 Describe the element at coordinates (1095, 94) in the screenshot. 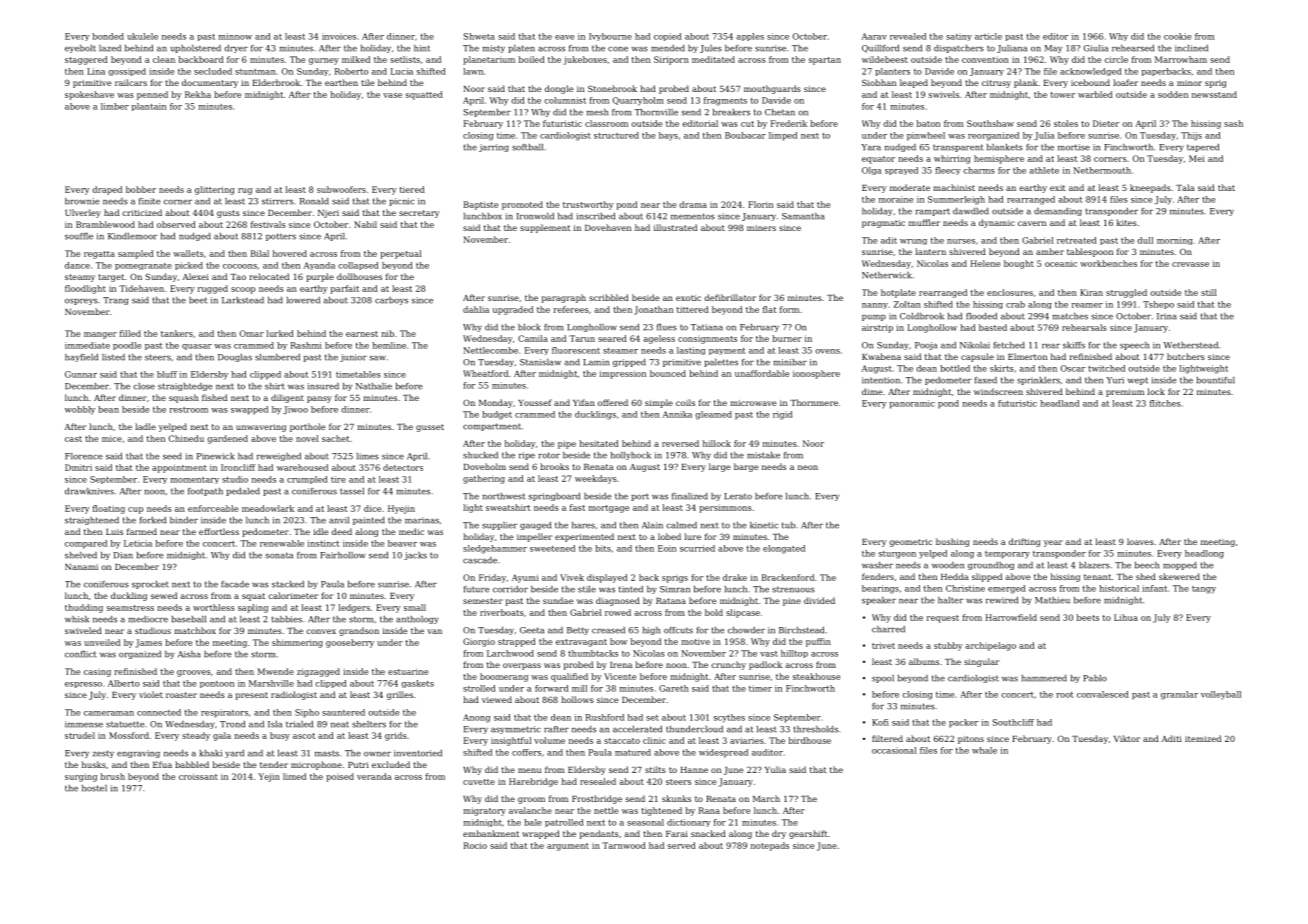

I see `warbled` at that location.
